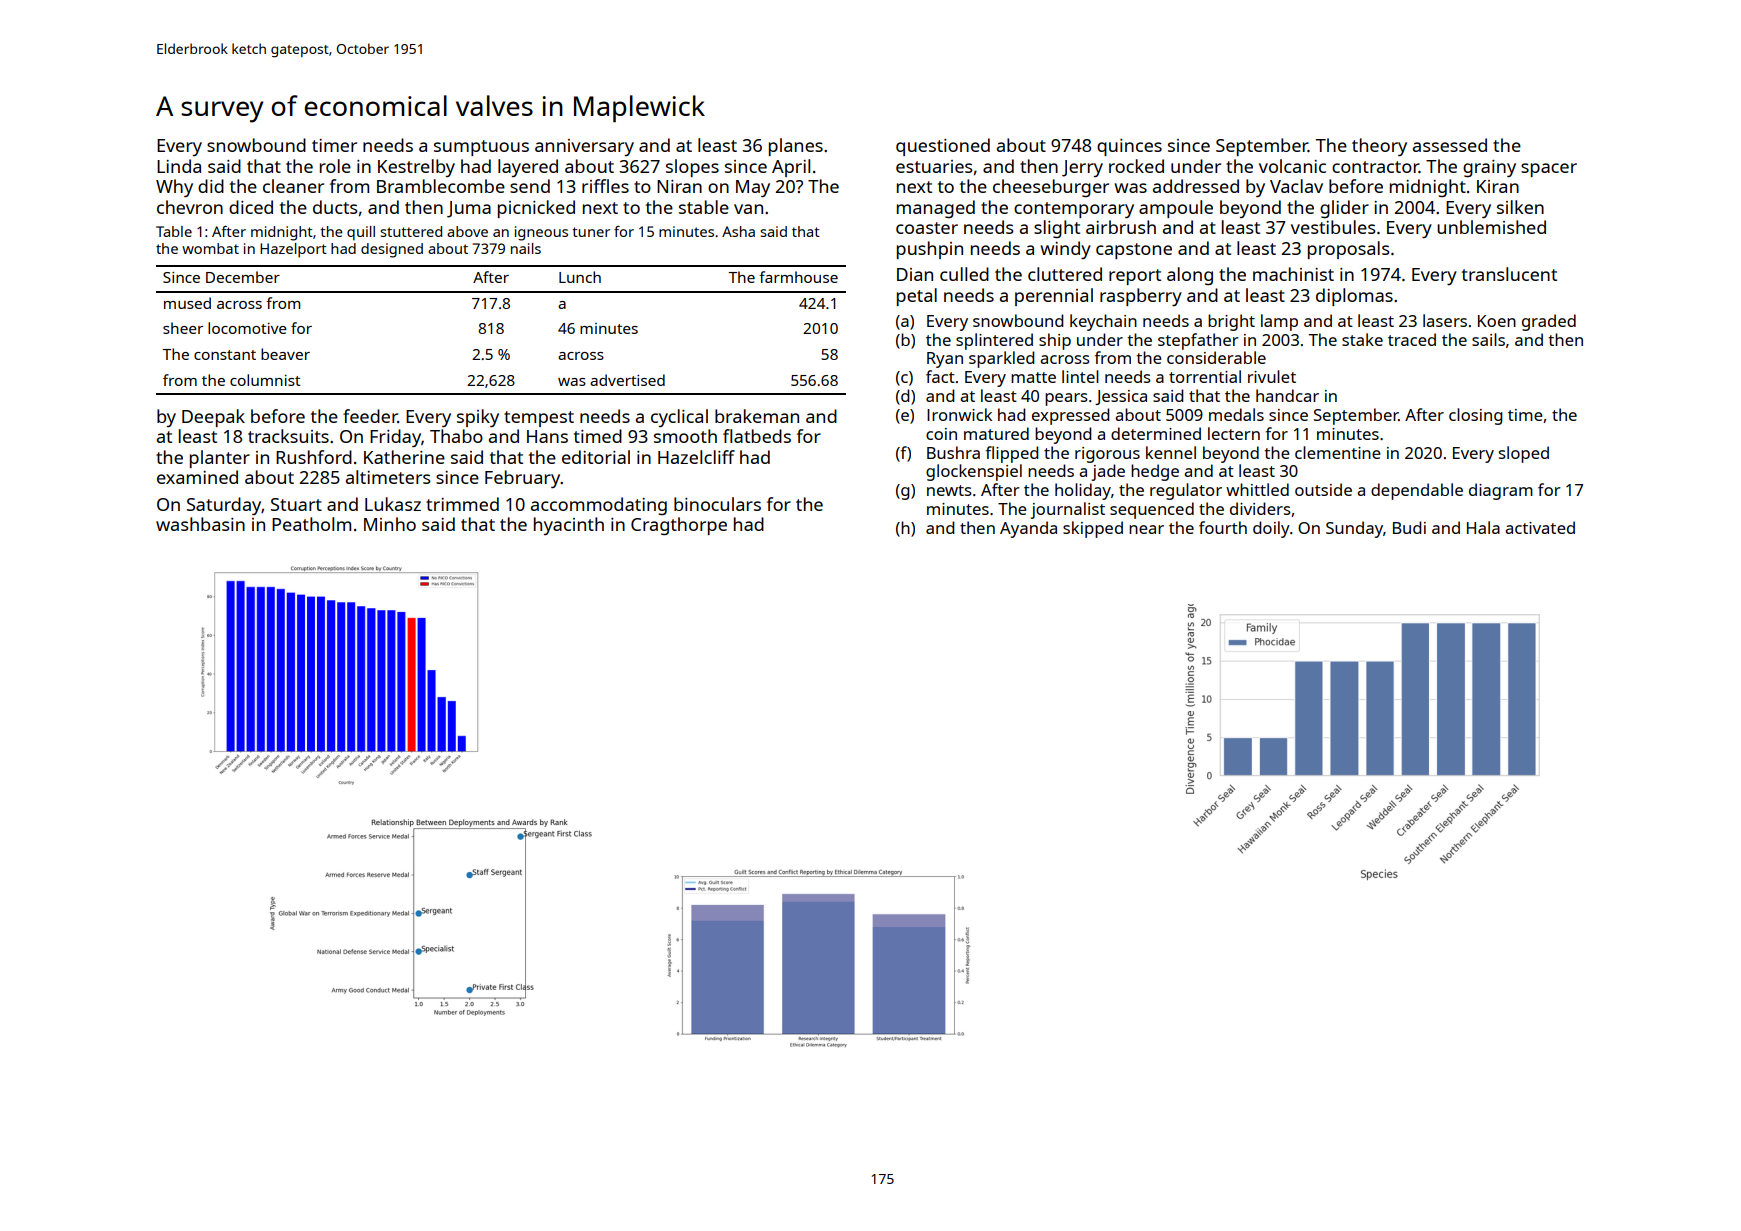 Image resolution: width=1741 pixels, height=1231 pixels. What do you see at coordinates (1057, 229) in the page?
I see `slight` at bounding box center [1057, 229].
